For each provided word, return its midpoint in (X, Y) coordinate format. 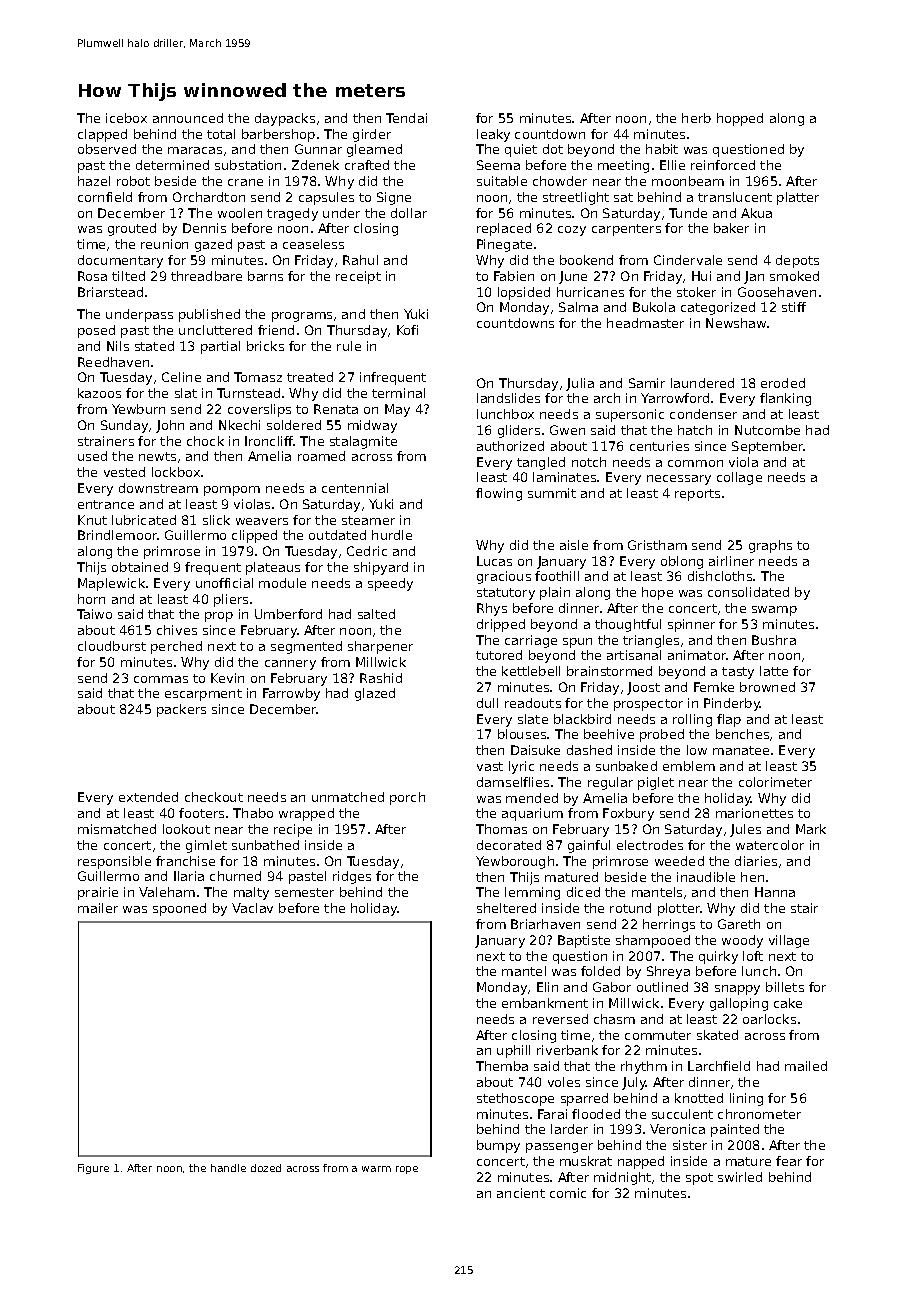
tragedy (292, 214)
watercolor (770, 845)
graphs (770, 546)
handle (228, 1168)
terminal (398, 393)
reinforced (723, 165)
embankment (545, 1003)
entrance (106, 504)
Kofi (407, 330)
